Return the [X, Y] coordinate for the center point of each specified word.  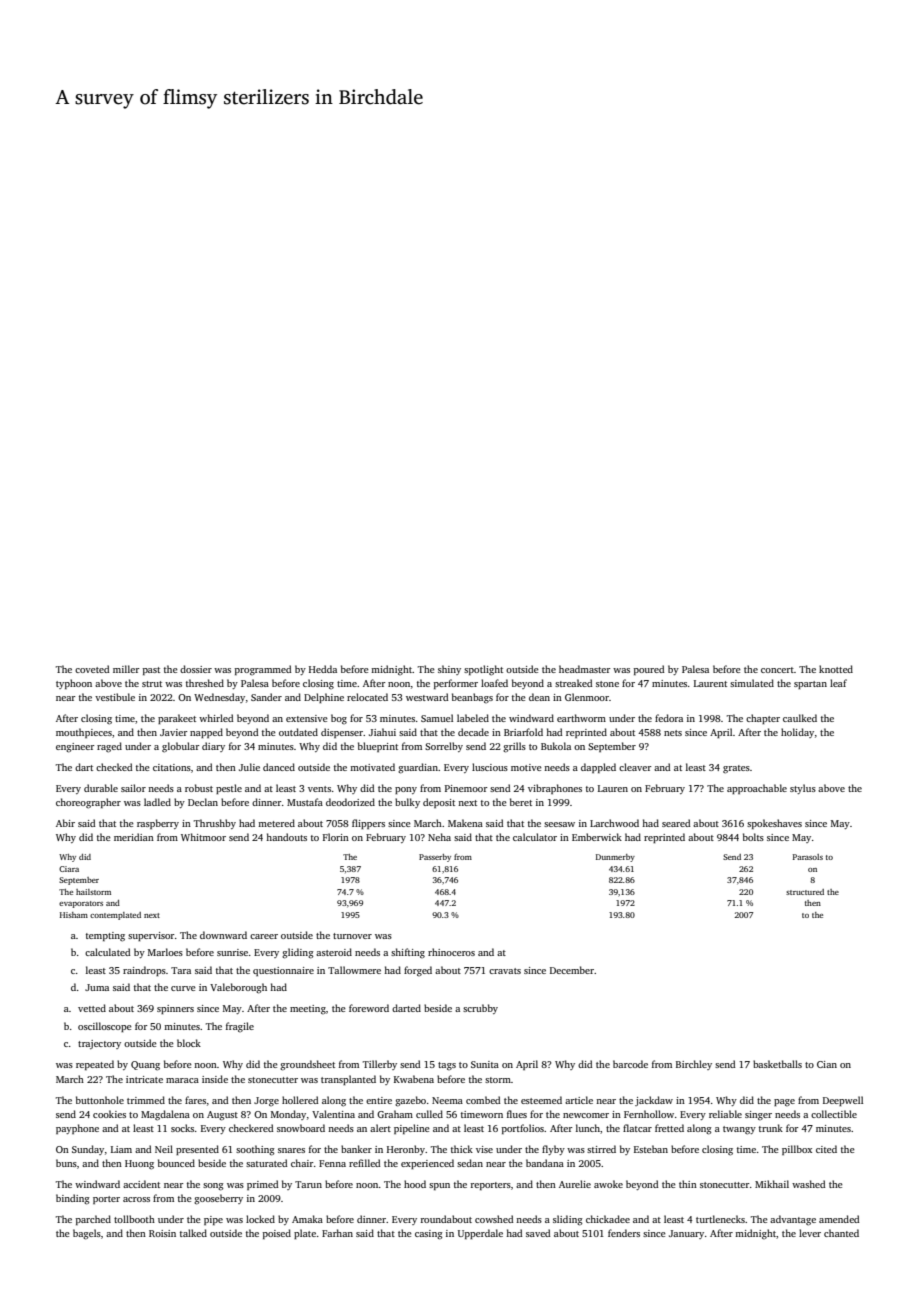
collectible [834, 1114]
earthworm [581, 718]
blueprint [378, 747]
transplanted [348, 1080]
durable [101, 788]
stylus [803, 789]
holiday [797, 733]
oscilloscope [105, 1027]
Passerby [435, 858]
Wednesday [219, 698]
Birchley [694, 1065]
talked [193, 1233]
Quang [145, 1066]
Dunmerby [615, 858]
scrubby [480, 1009]
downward [223, 935]
